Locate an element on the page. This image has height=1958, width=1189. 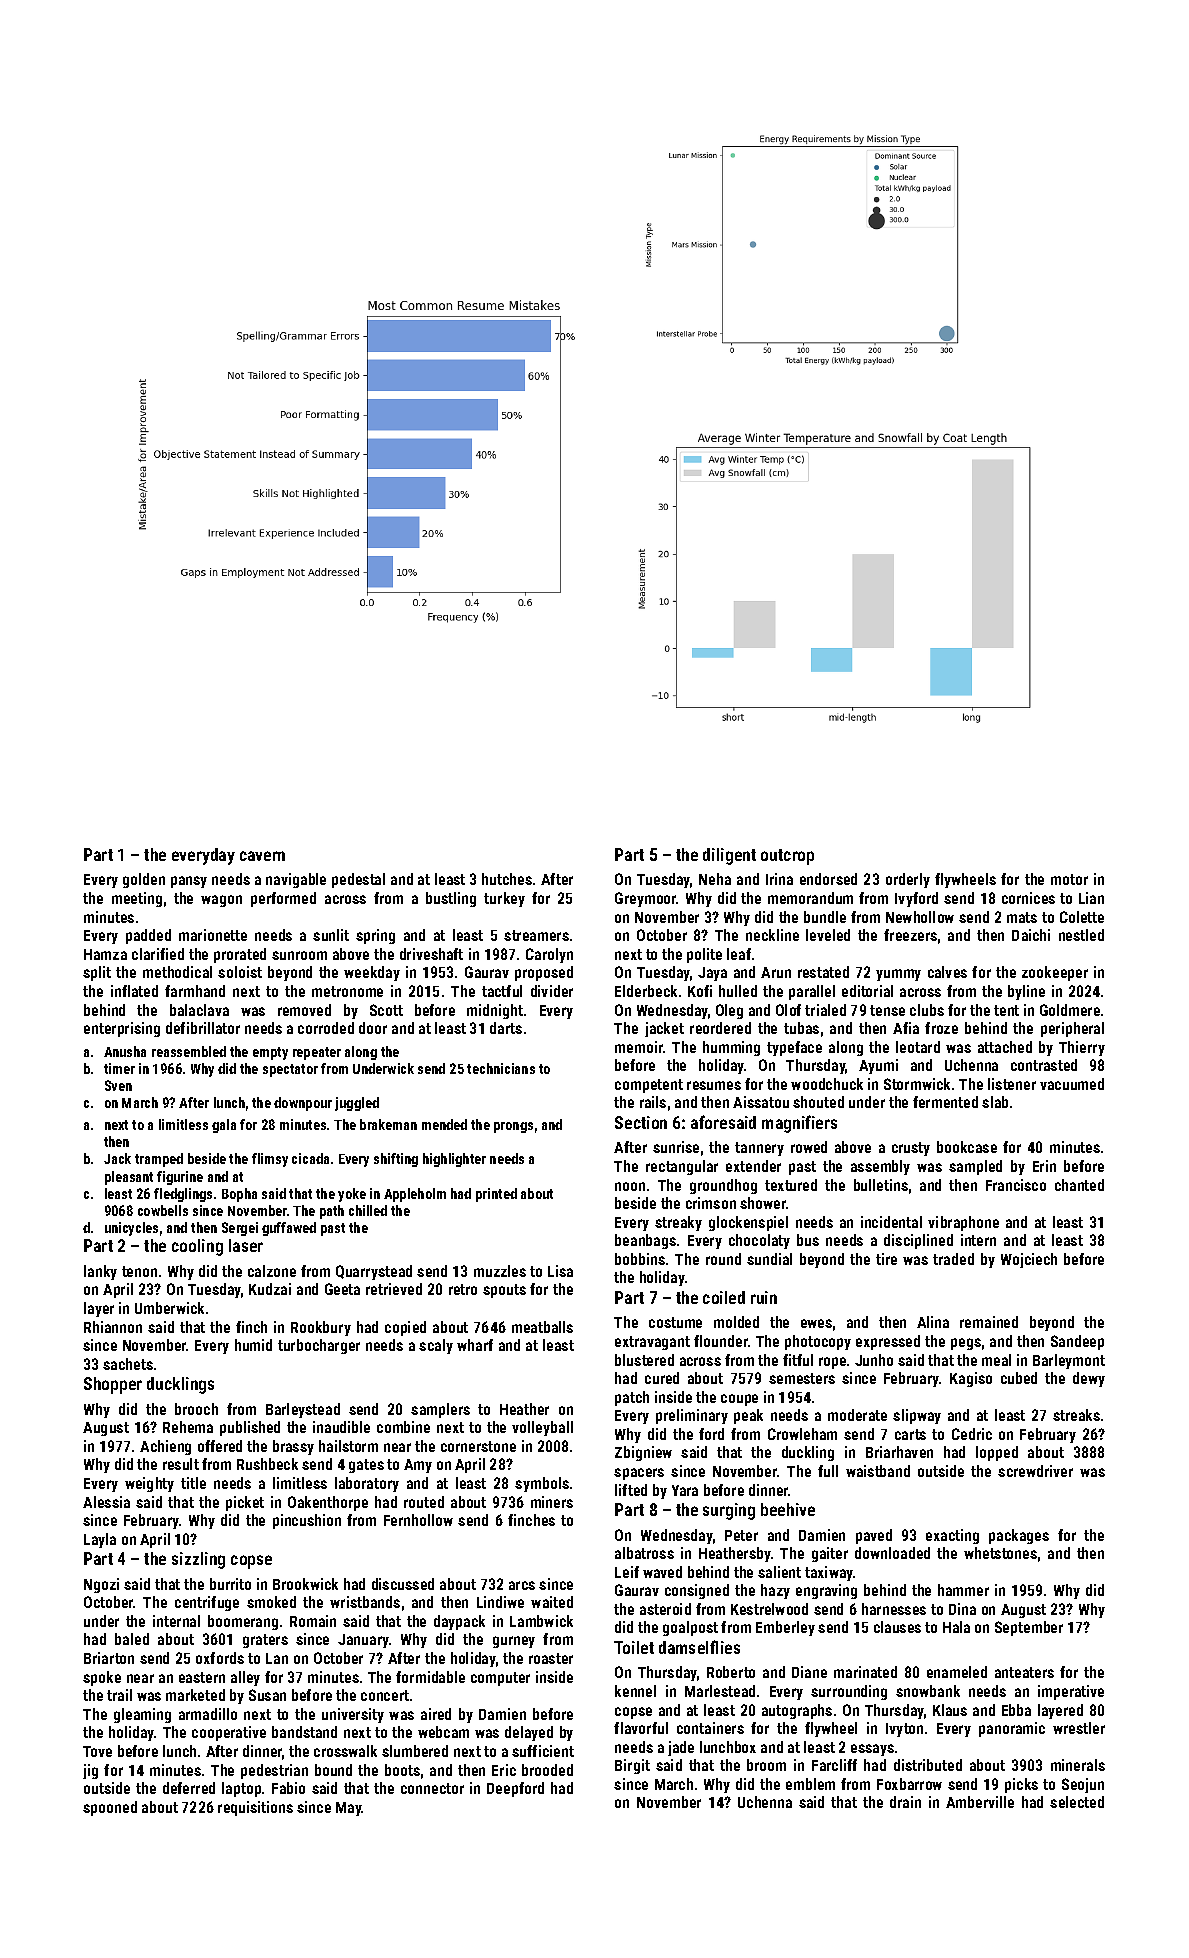
Quarrystead is located at coordinates (374, 1272).
